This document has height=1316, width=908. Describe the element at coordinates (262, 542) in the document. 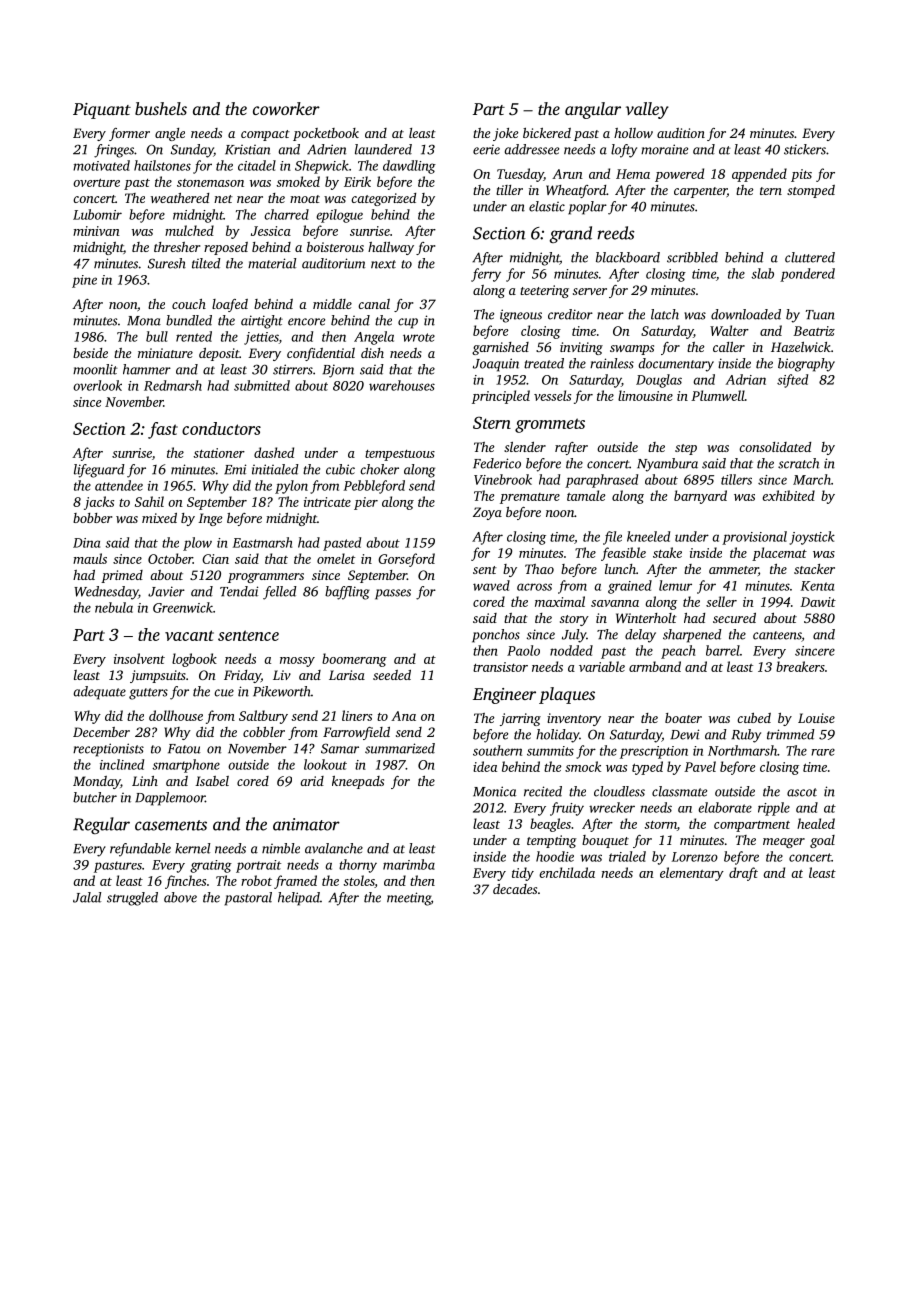

I see `Eastmarsh` at that location.
